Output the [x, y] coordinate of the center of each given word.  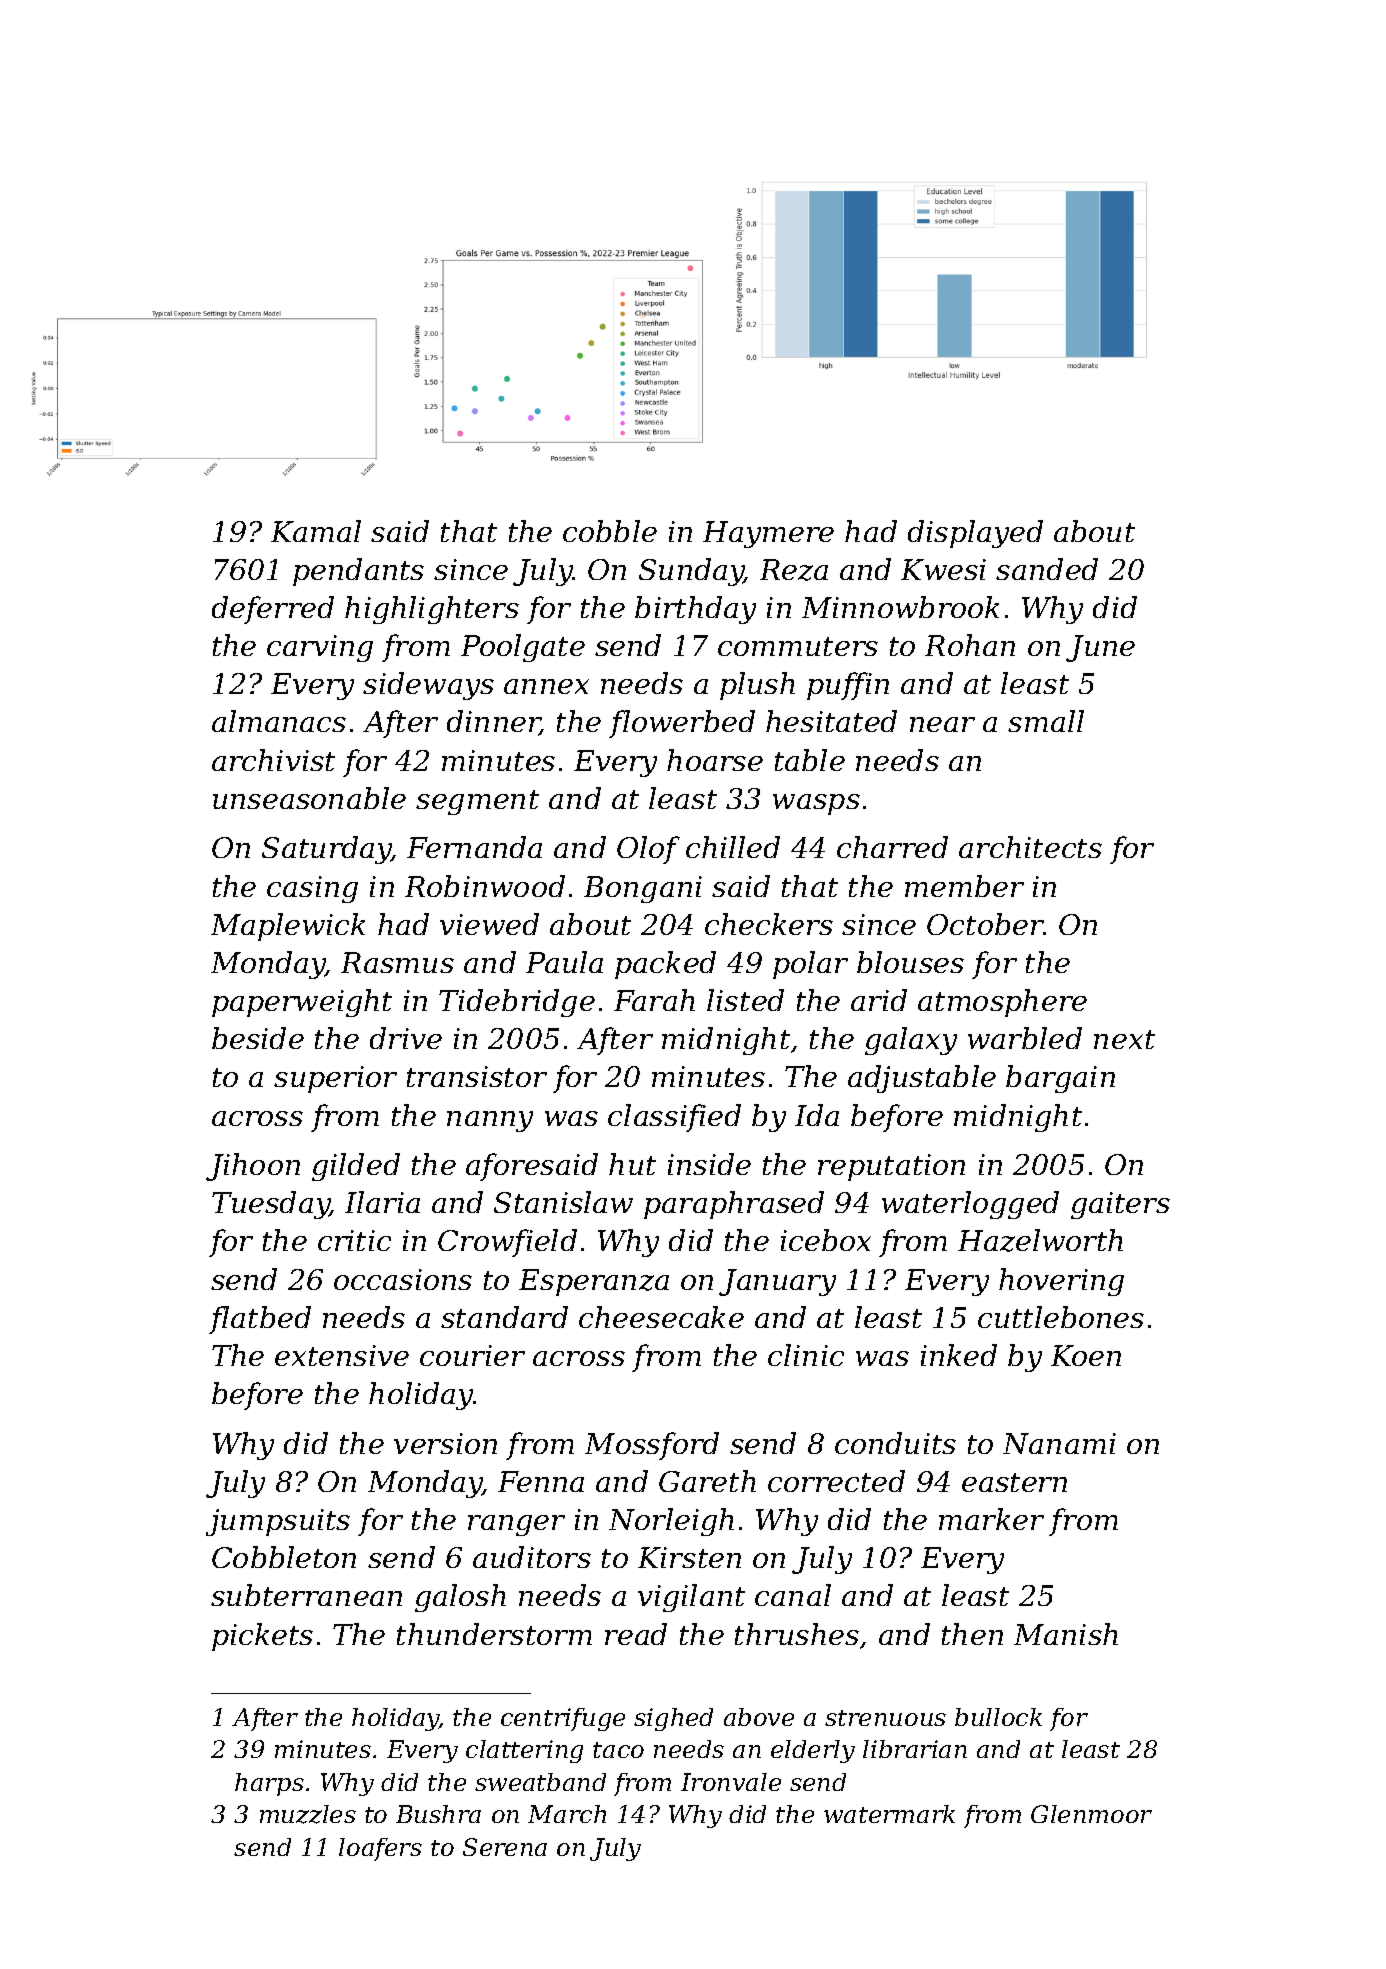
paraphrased [734, 1205]
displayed [975, 534]
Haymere [768, 534]
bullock [998, 1717]
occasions [403, 1279]
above [759, 1717]
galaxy [911, 1041]
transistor [477, 1076]
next [1124, 1039]
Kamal [316, 531]
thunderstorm [494, 1634]
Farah [654, 1000]
